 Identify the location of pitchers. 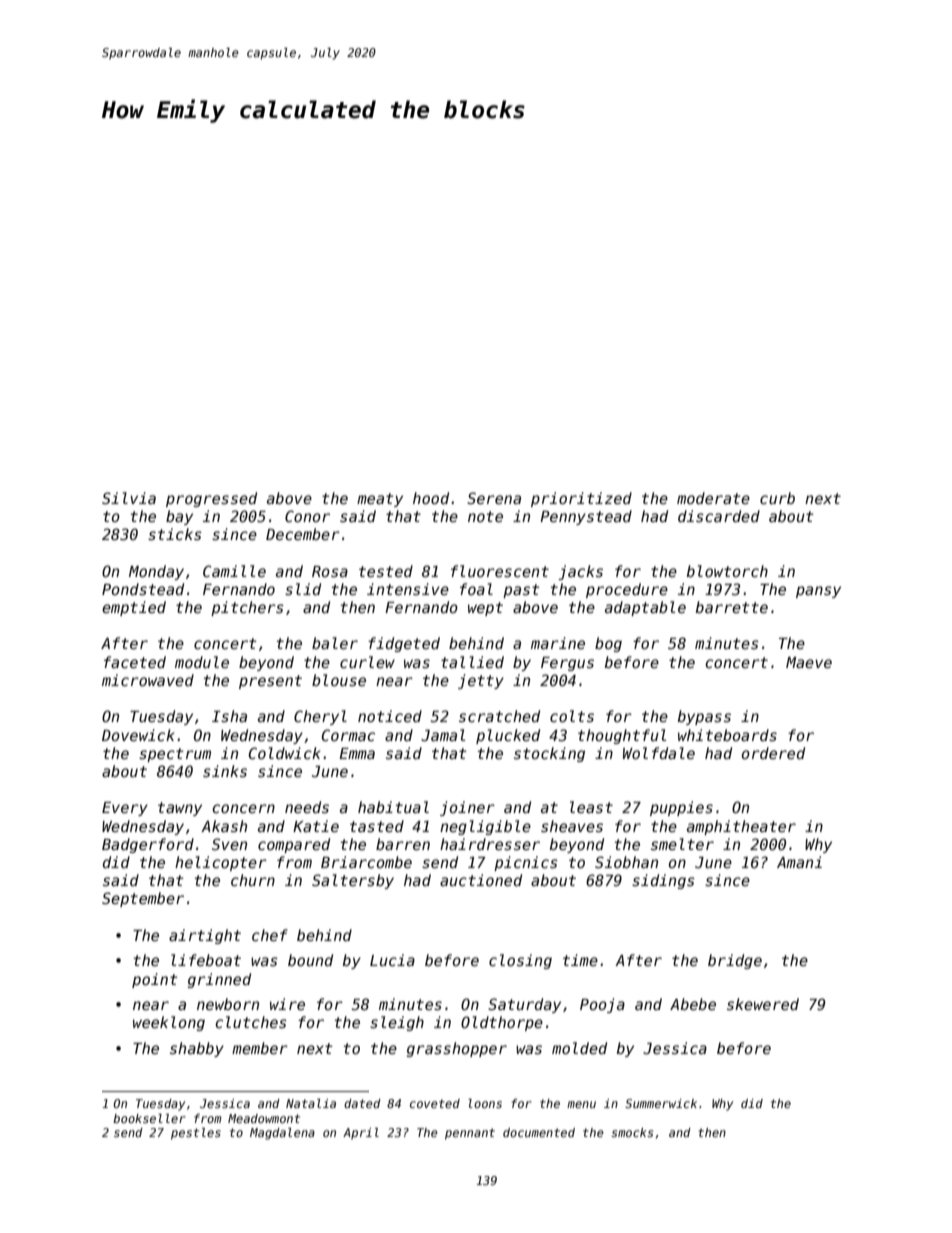
(247, 608).
